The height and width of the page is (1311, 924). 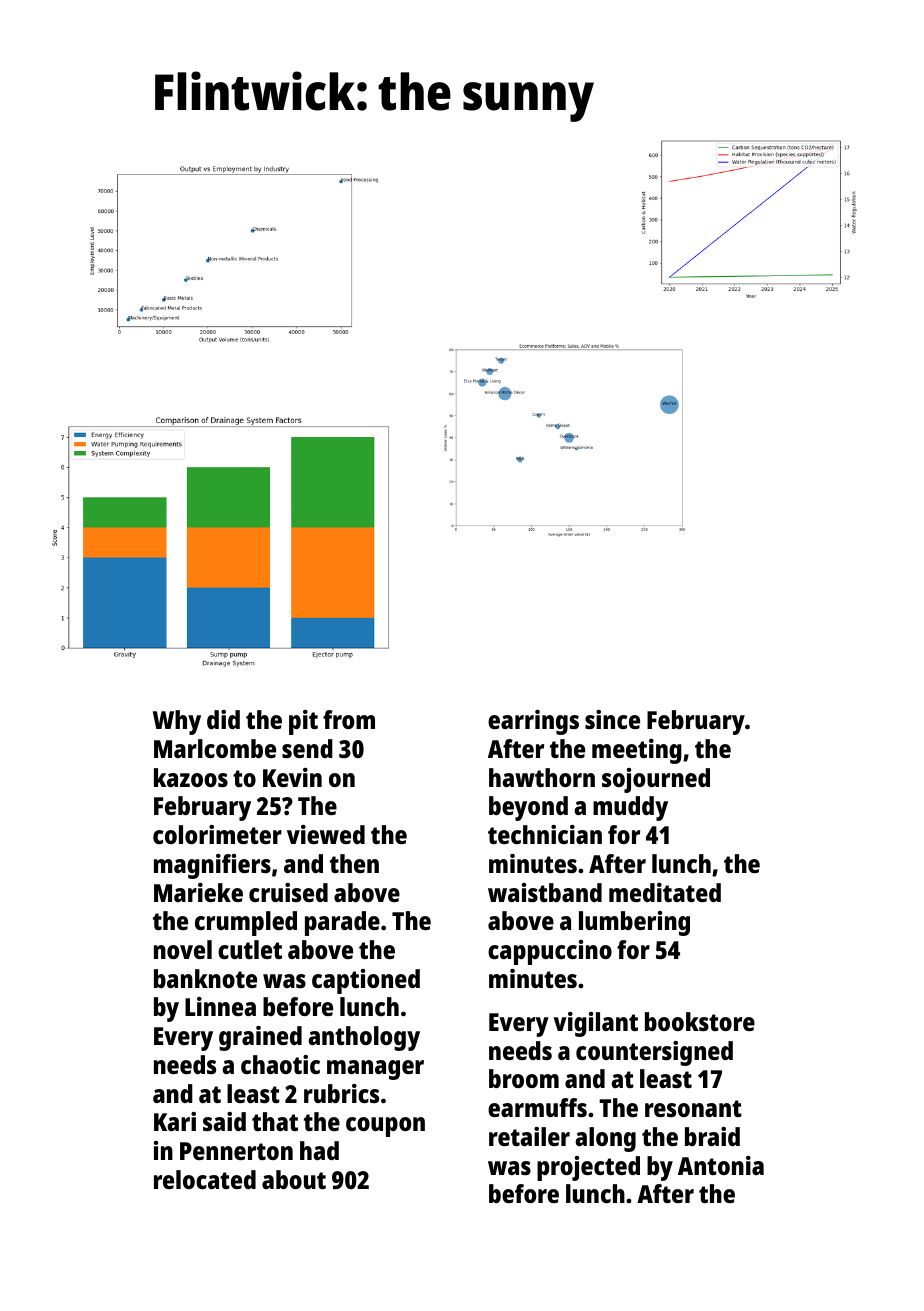 I want to click on cruised, so click(x=288, y=892).
